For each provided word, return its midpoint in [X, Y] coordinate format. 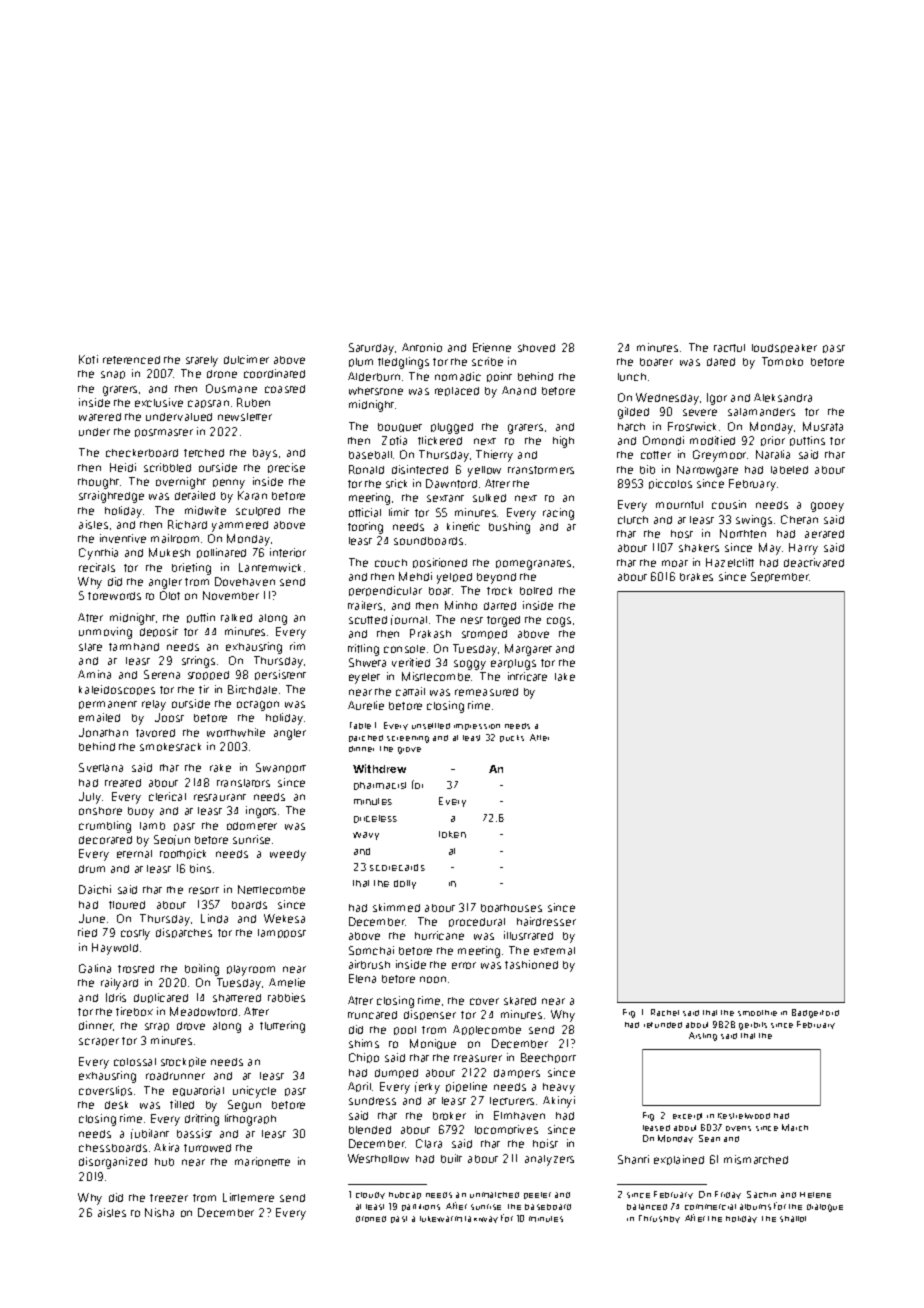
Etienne [492, 347]
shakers [699, 548]
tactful [729, 348]
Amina [94, 674]
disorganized [113, 1163]
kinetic [463, 526]
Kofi [88, 359]
